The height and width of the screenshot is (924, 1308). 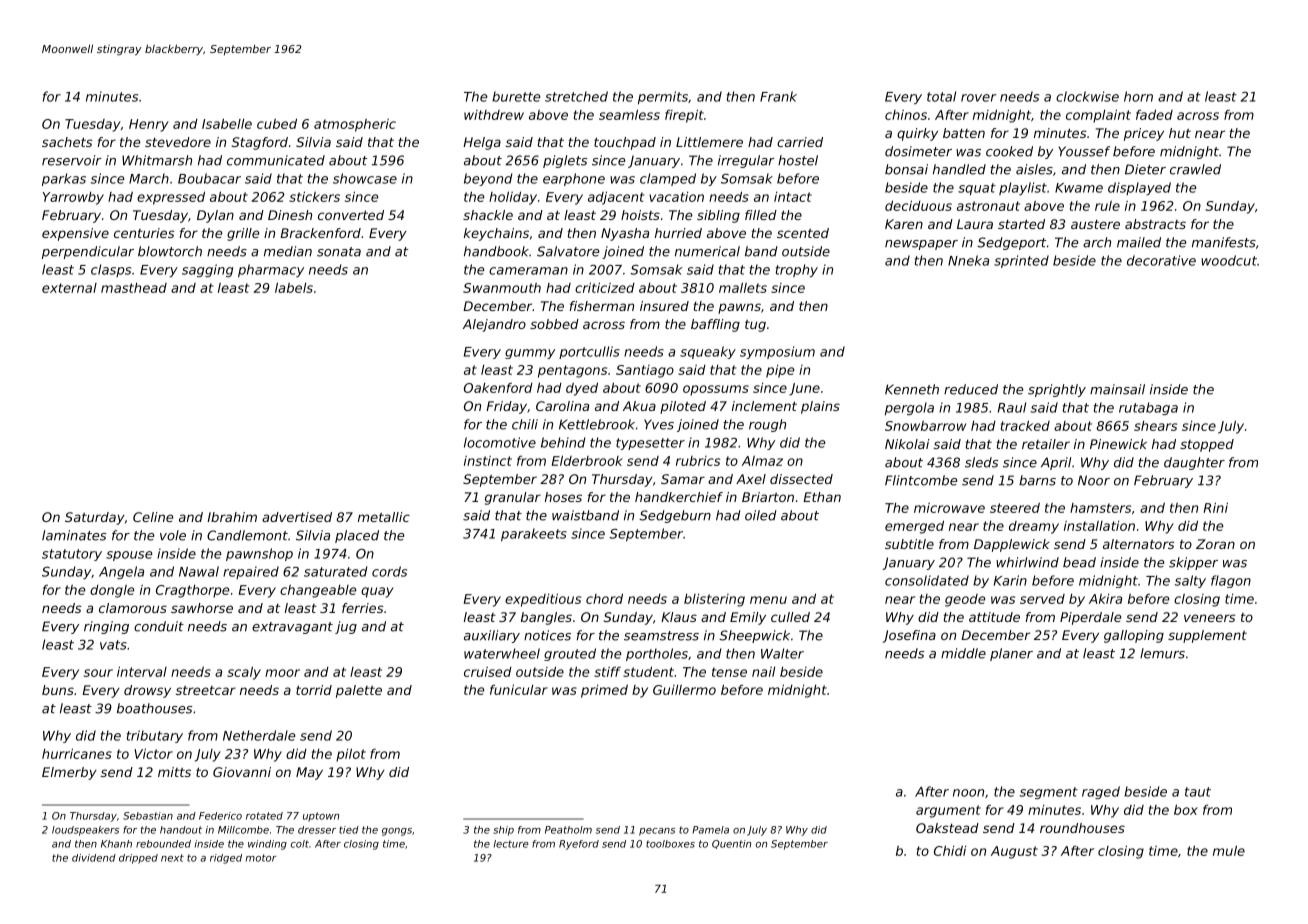 I want to click on pergola, so click(x=909, y=408).
